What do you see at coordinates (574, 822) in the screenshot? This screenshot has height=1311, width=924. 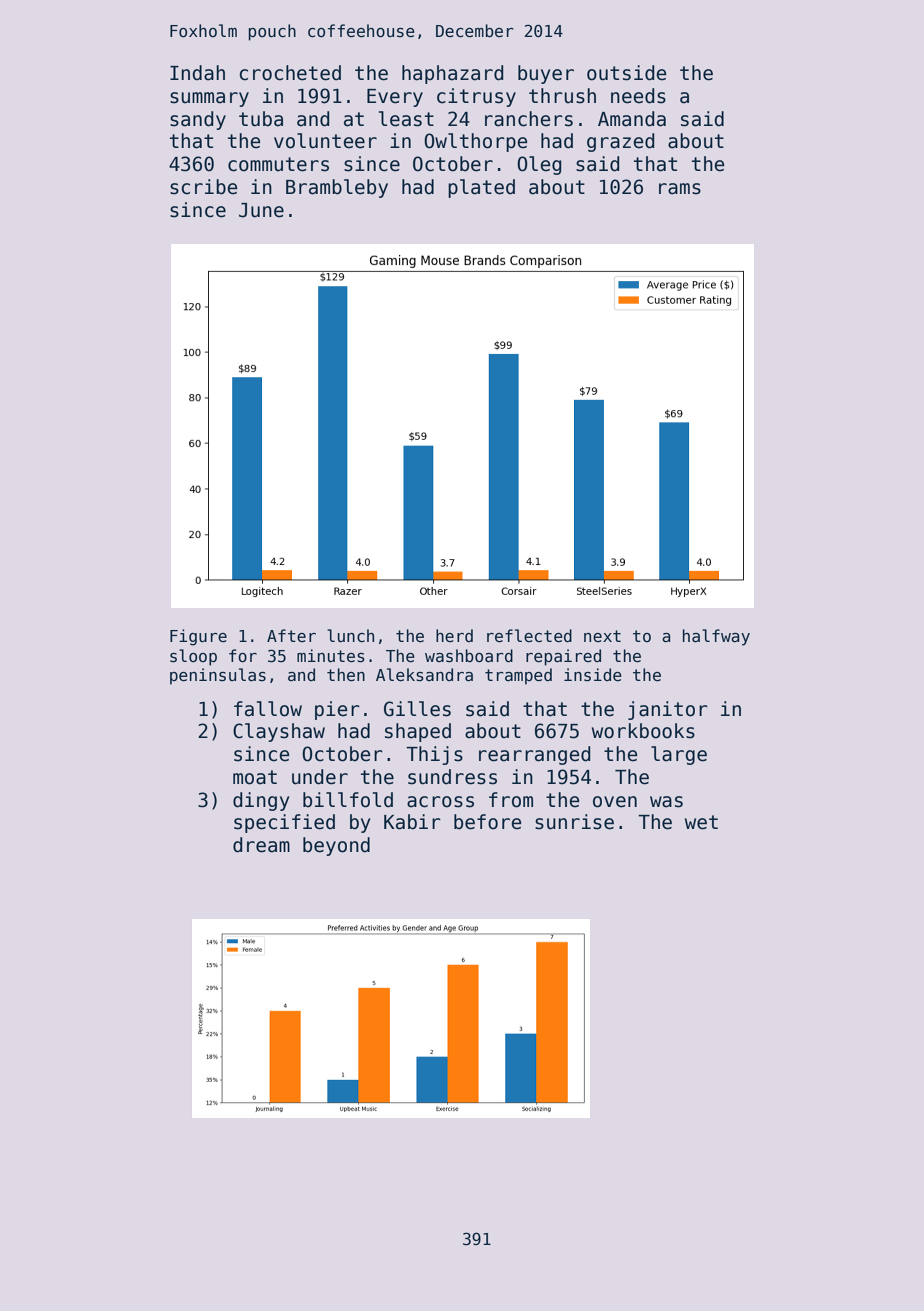 I see `sunrise` at bounding box center [574, 822].
